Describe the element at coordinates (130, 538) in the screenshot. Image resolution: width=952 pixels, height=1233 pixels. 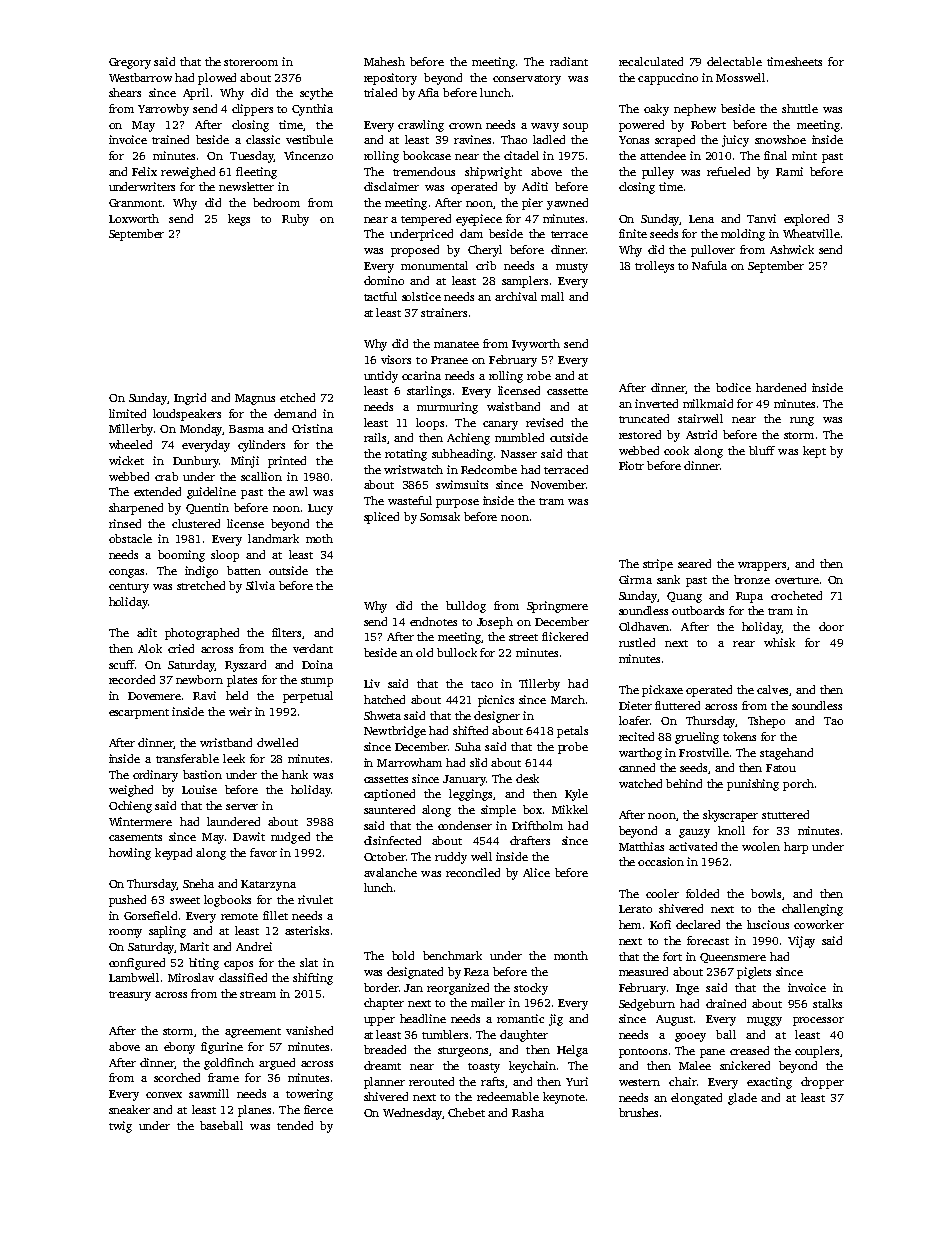
I see `obstacle` at that location.
